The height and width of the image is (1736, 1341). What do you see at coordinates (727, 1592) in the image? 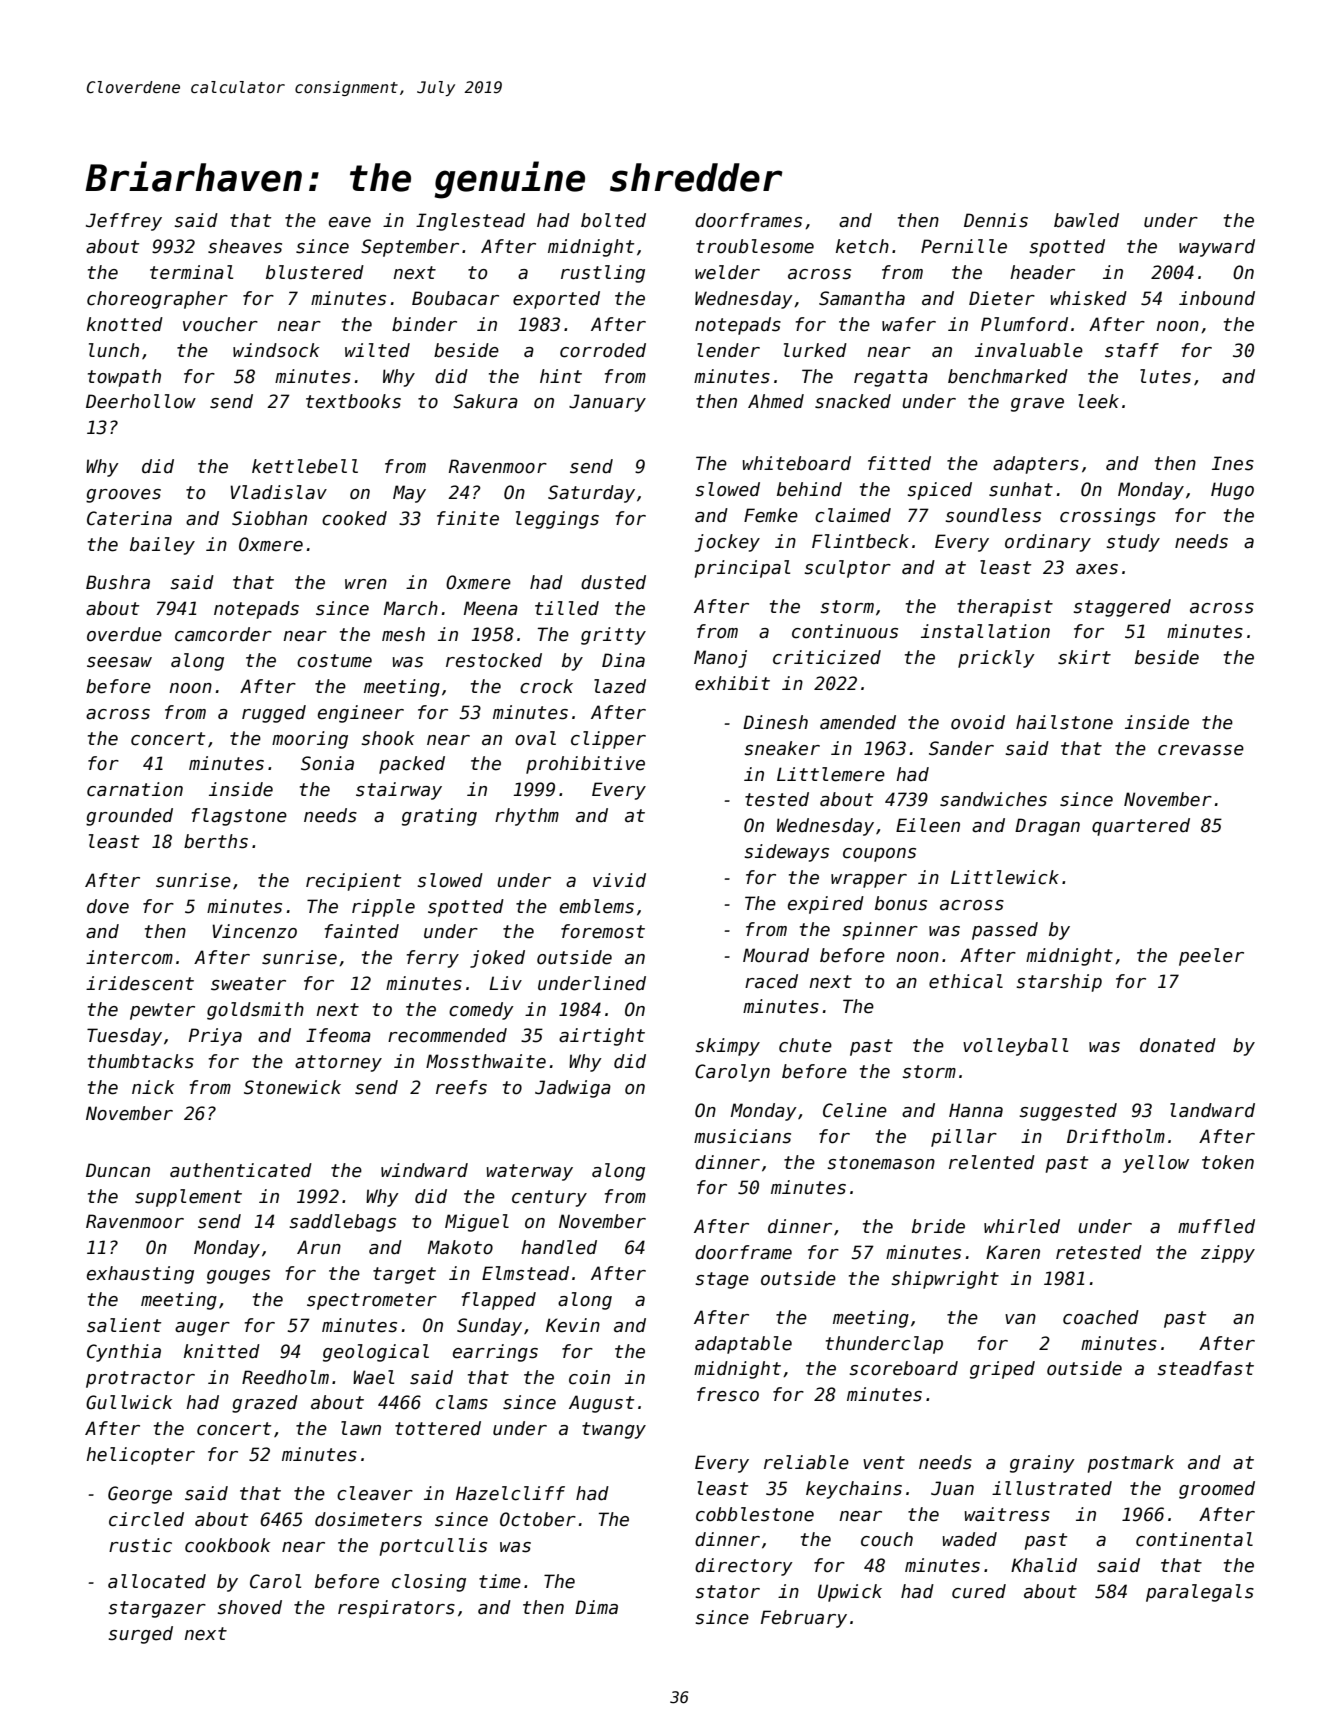
I see `stator` at bounding box center [727, 1592].
